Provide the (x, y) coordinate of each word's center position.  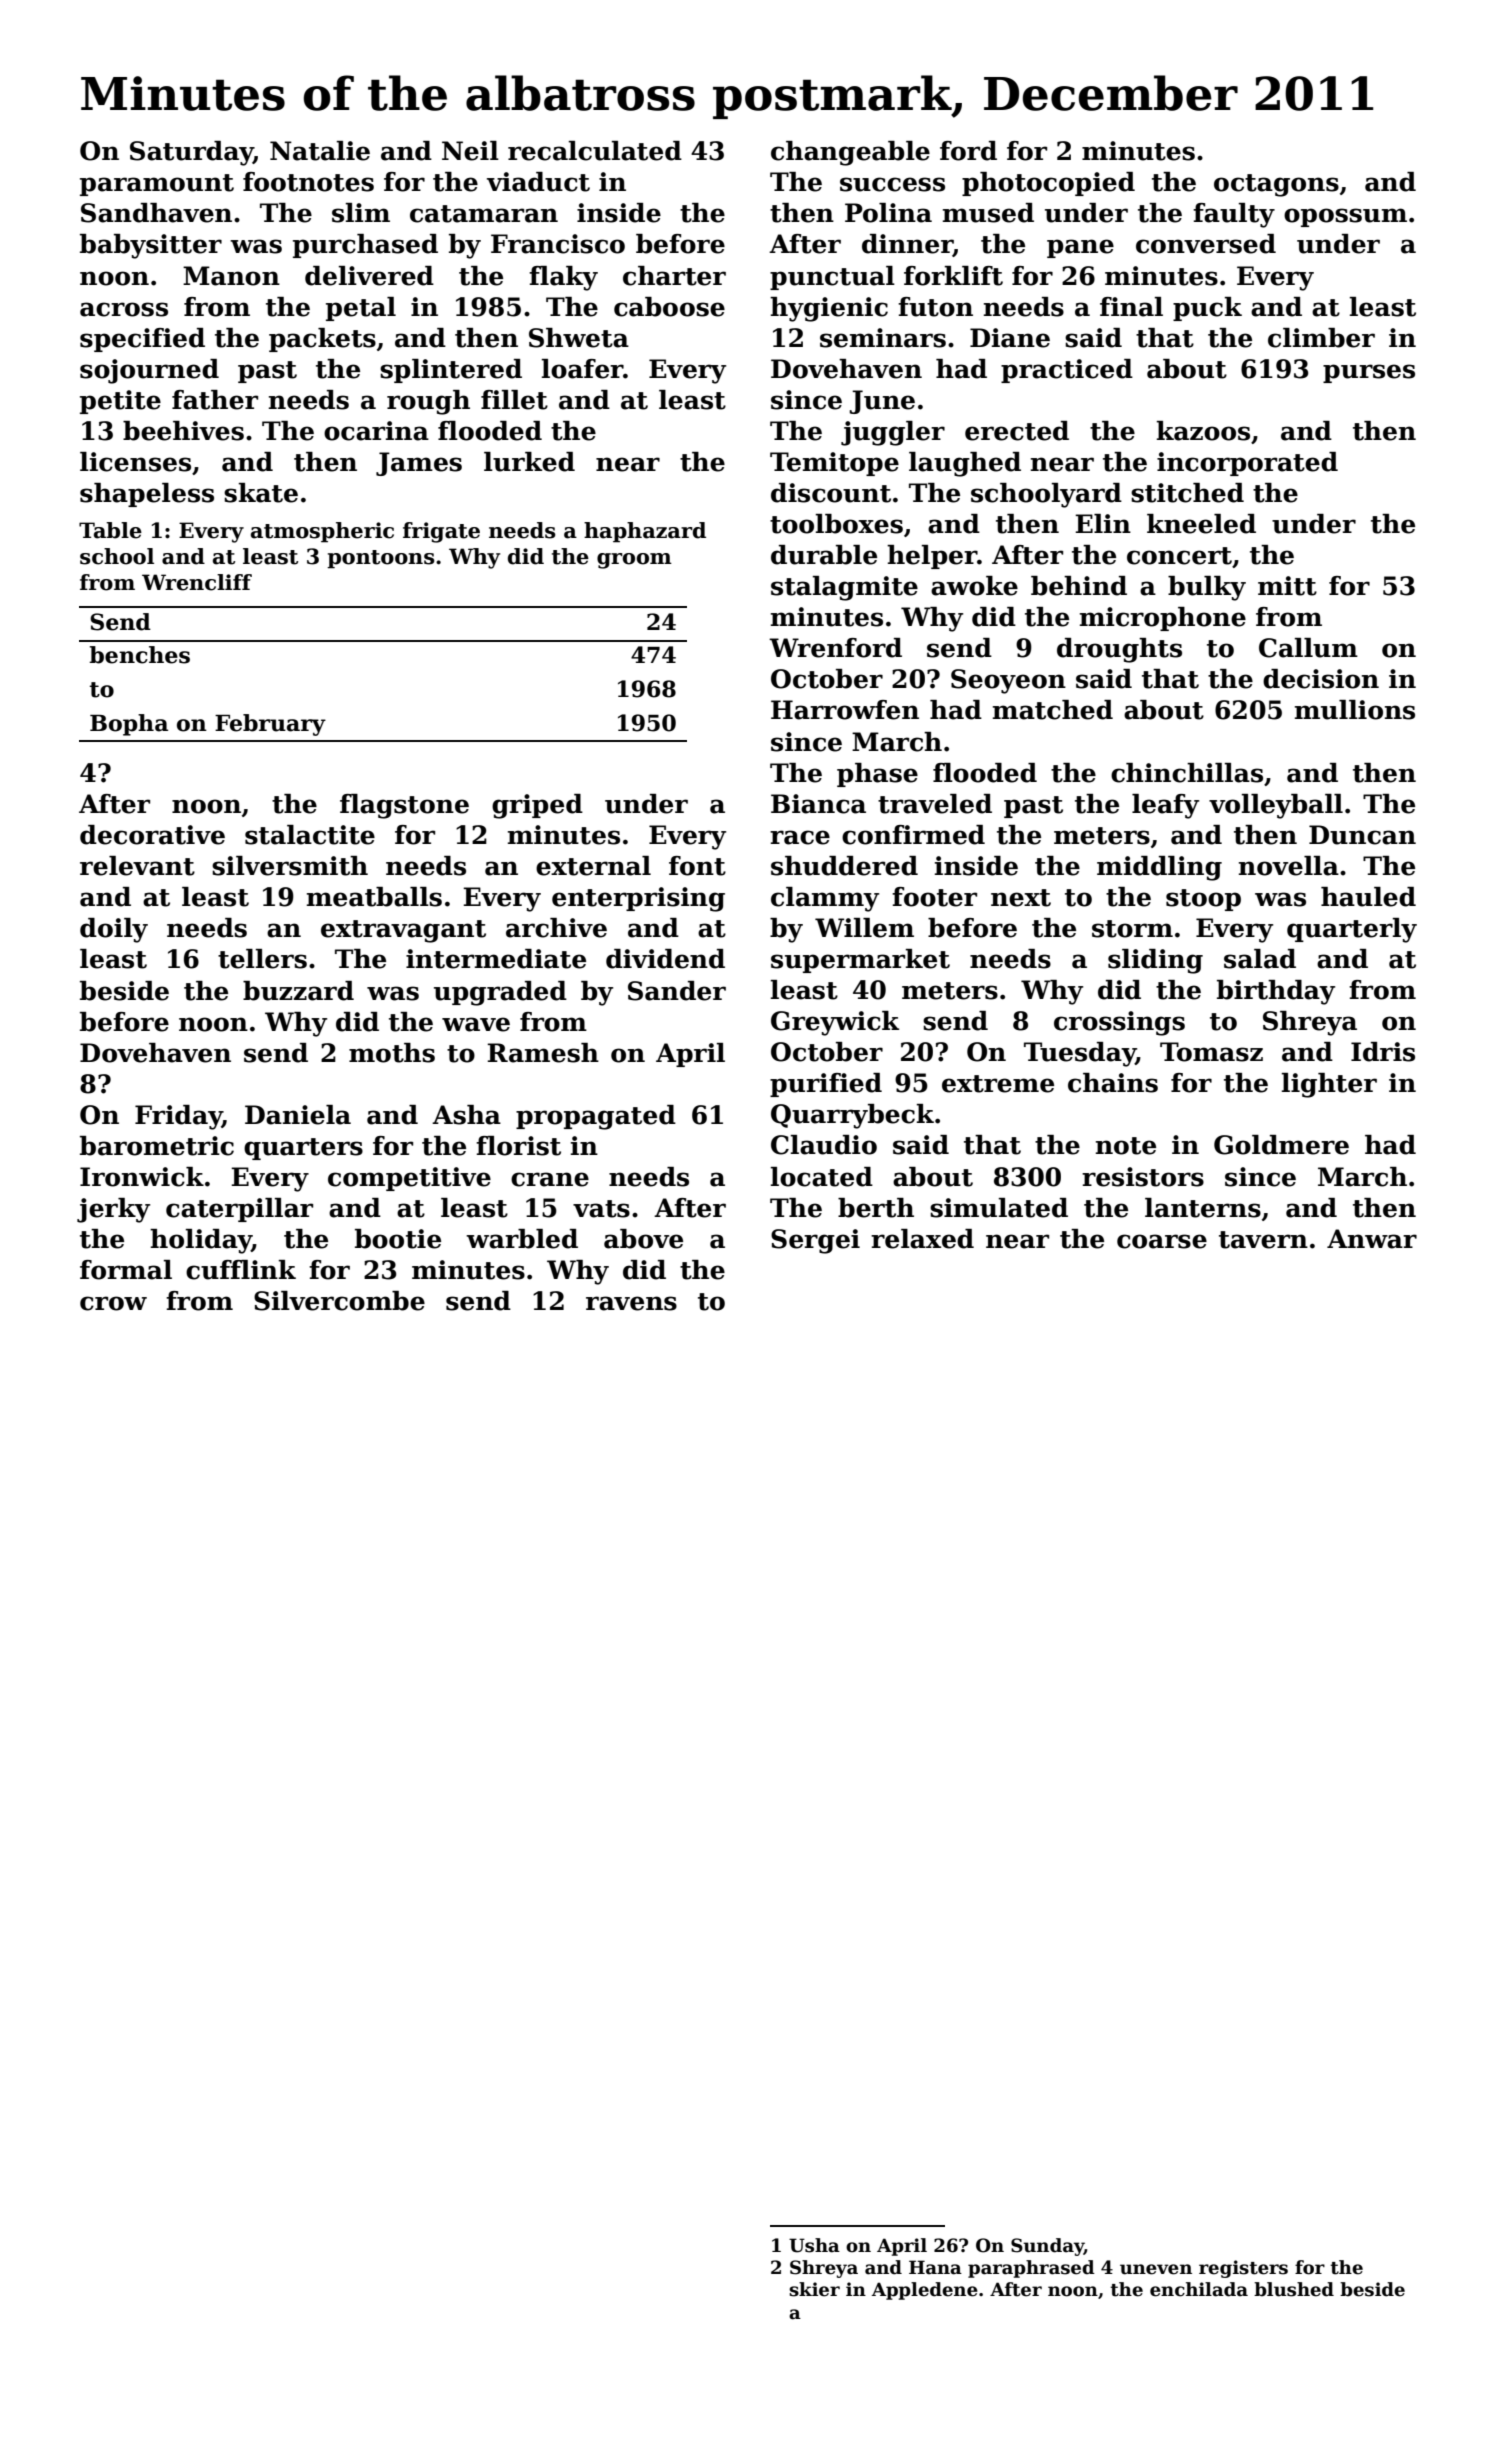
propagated (596, 1117)
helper (932, 557)
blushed (1294, 2289)
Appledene (925, 2291)
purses (1369, 373)
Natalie (320, 151)
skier (814, 2289)
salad (1260, 959)
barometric (157, 1146)
